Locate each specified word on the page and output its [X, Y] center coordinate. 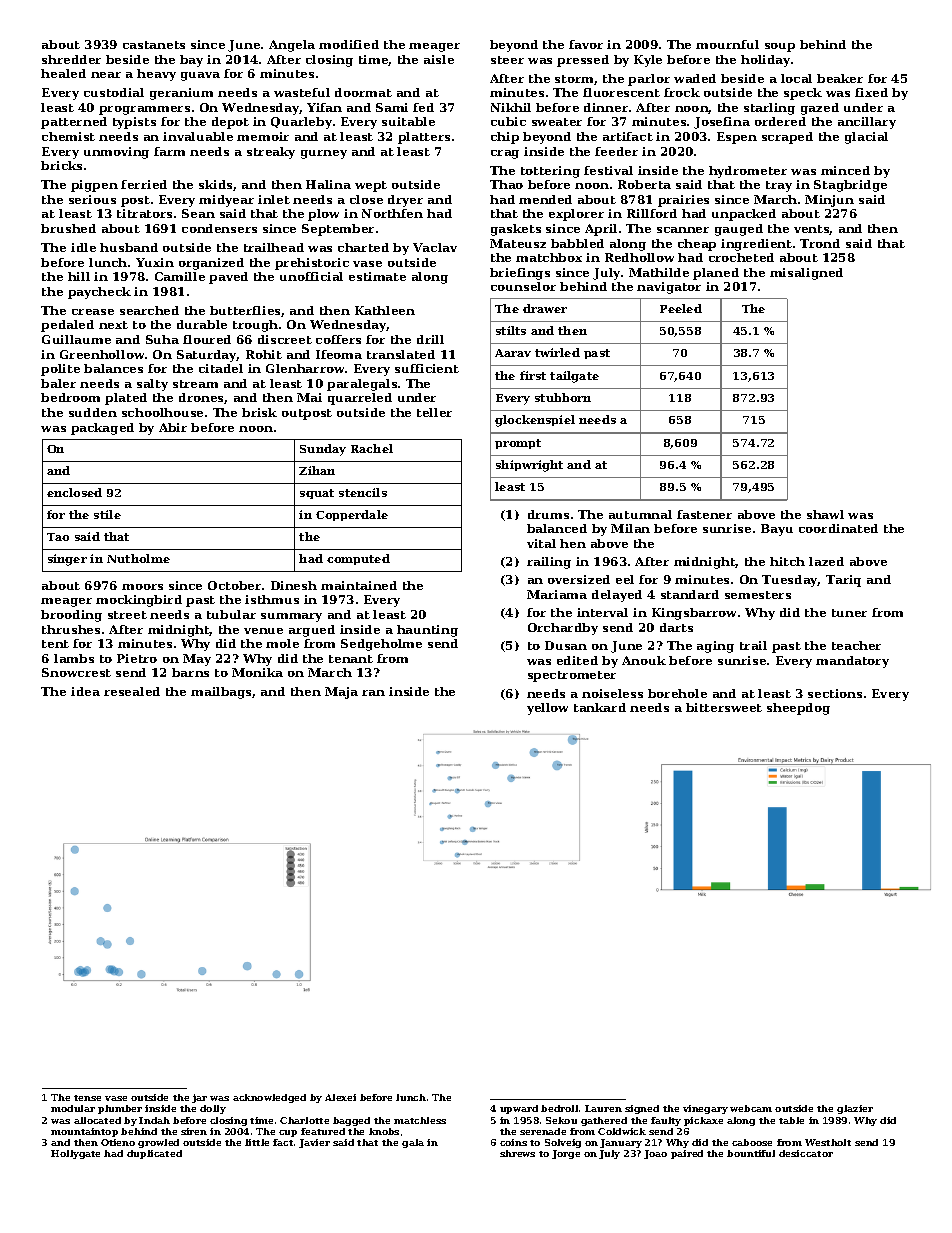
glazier [855, 1109]
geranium [181, 94]
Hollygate [75, 1154]
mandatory [852, 662]
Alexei [340, 1097]
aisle [439, 59]
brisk [259, 412]
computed [358, 559]
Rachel [372, 448]
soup [780, 47]
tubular [231, 614]
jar [199, 1098]
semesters [758, 595]
